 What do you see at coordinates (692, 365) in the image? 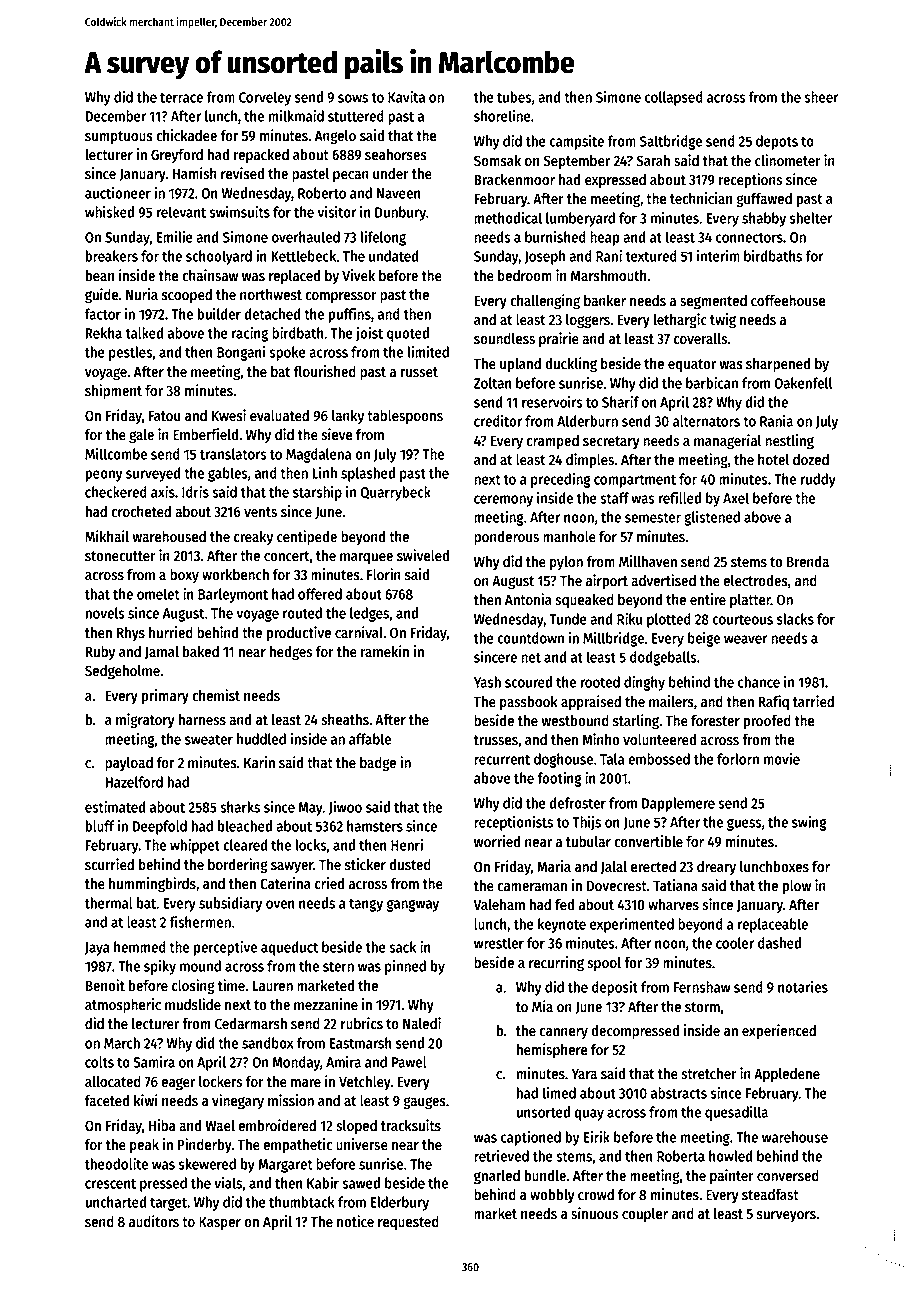
I see `equator` at bounding box center [692, 365].
